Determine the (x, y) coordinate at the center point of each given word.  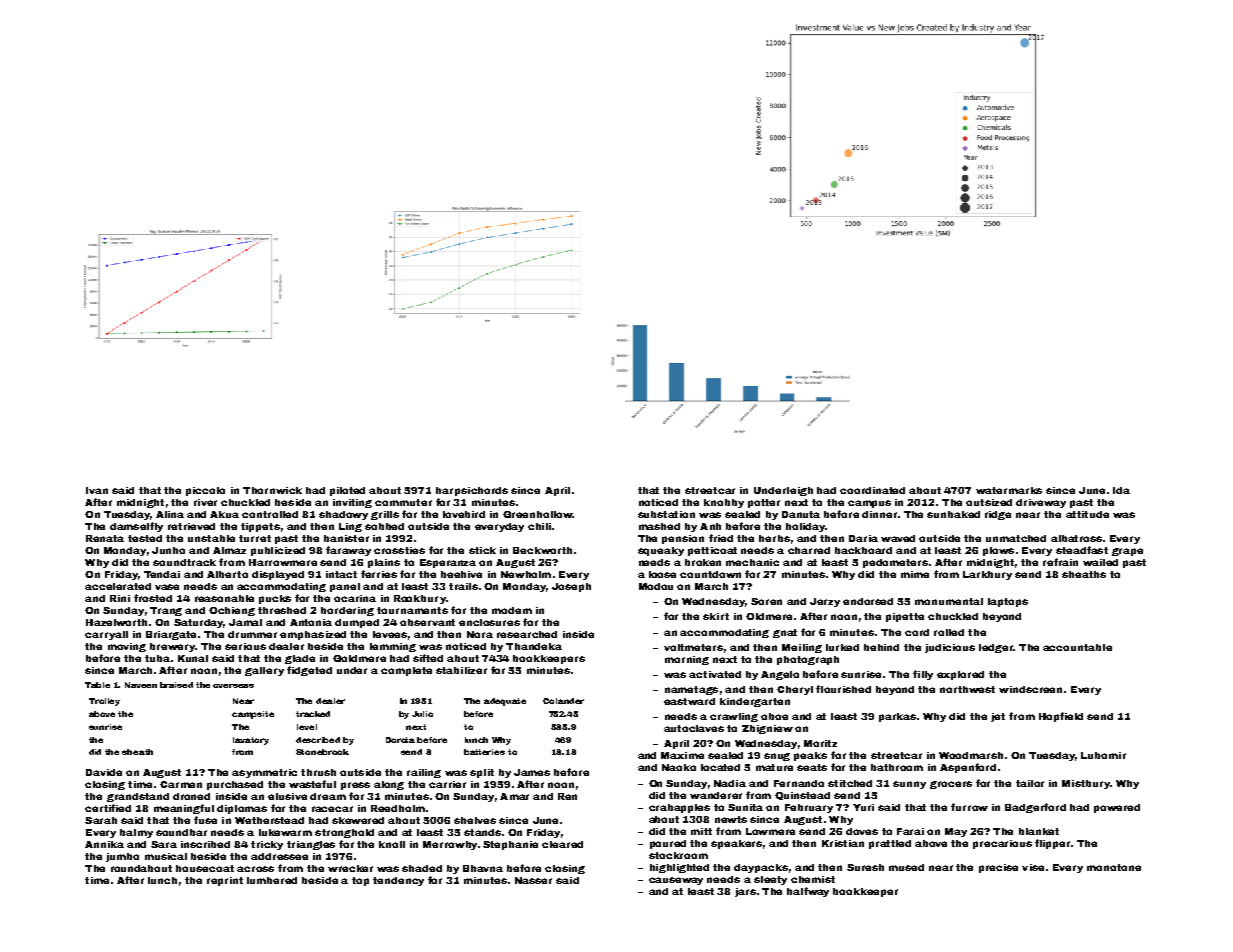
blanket (1039, 831)
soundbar (181, 832)
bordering (347, 611)
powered (1117, 808)
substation (666, 514)
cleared (562, 844)
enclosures (489, 622)
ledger (996, 648)
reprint (225, 881)
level (307, 727)
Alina (170, 514)
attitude (1087, 514)
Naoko (679, 767)
